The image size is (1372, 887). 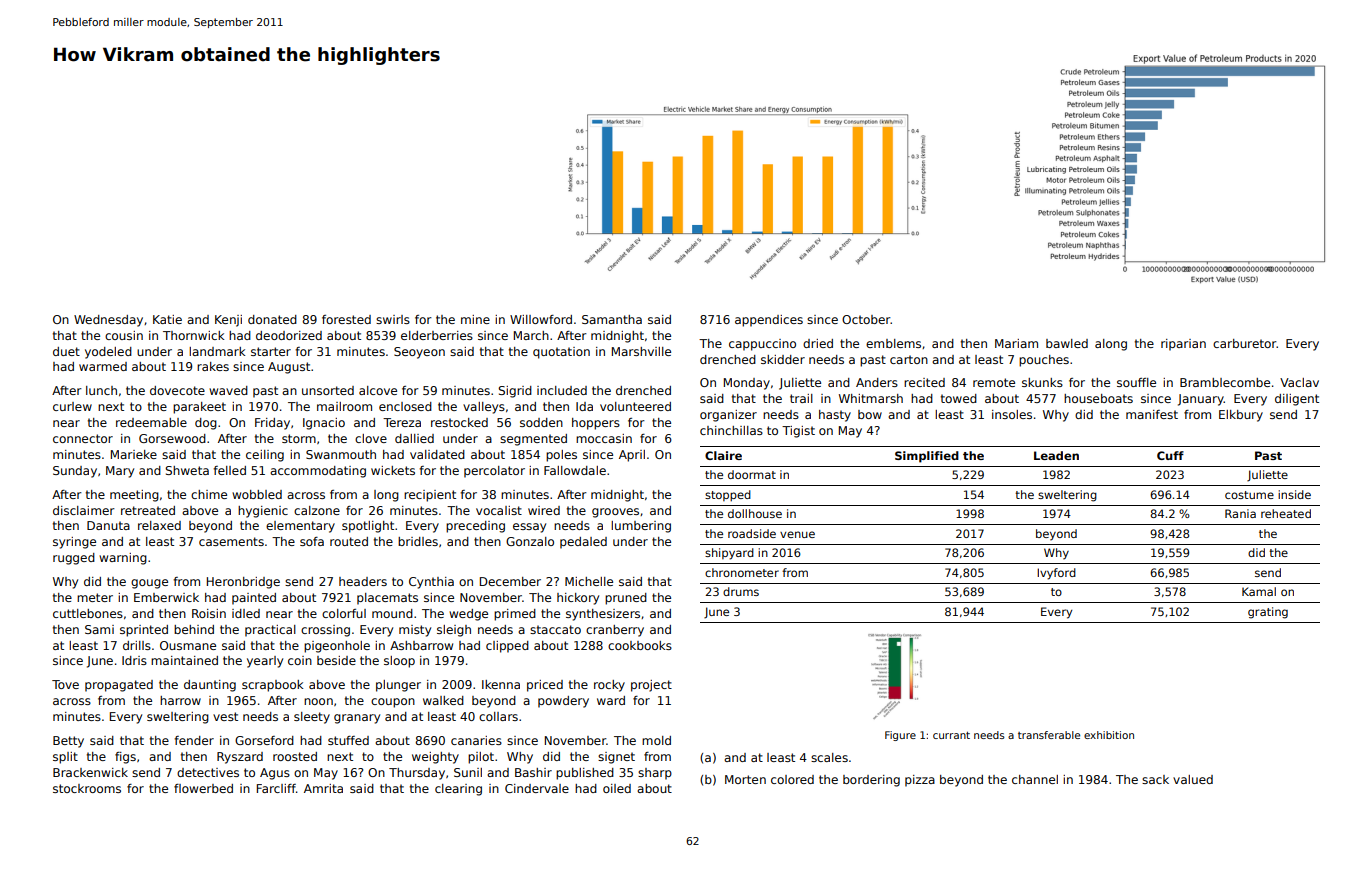 What do you see at coordinates (1056, 574) in the screenshot?
I see `Ivyford` at bounding box center [1056, 574].
